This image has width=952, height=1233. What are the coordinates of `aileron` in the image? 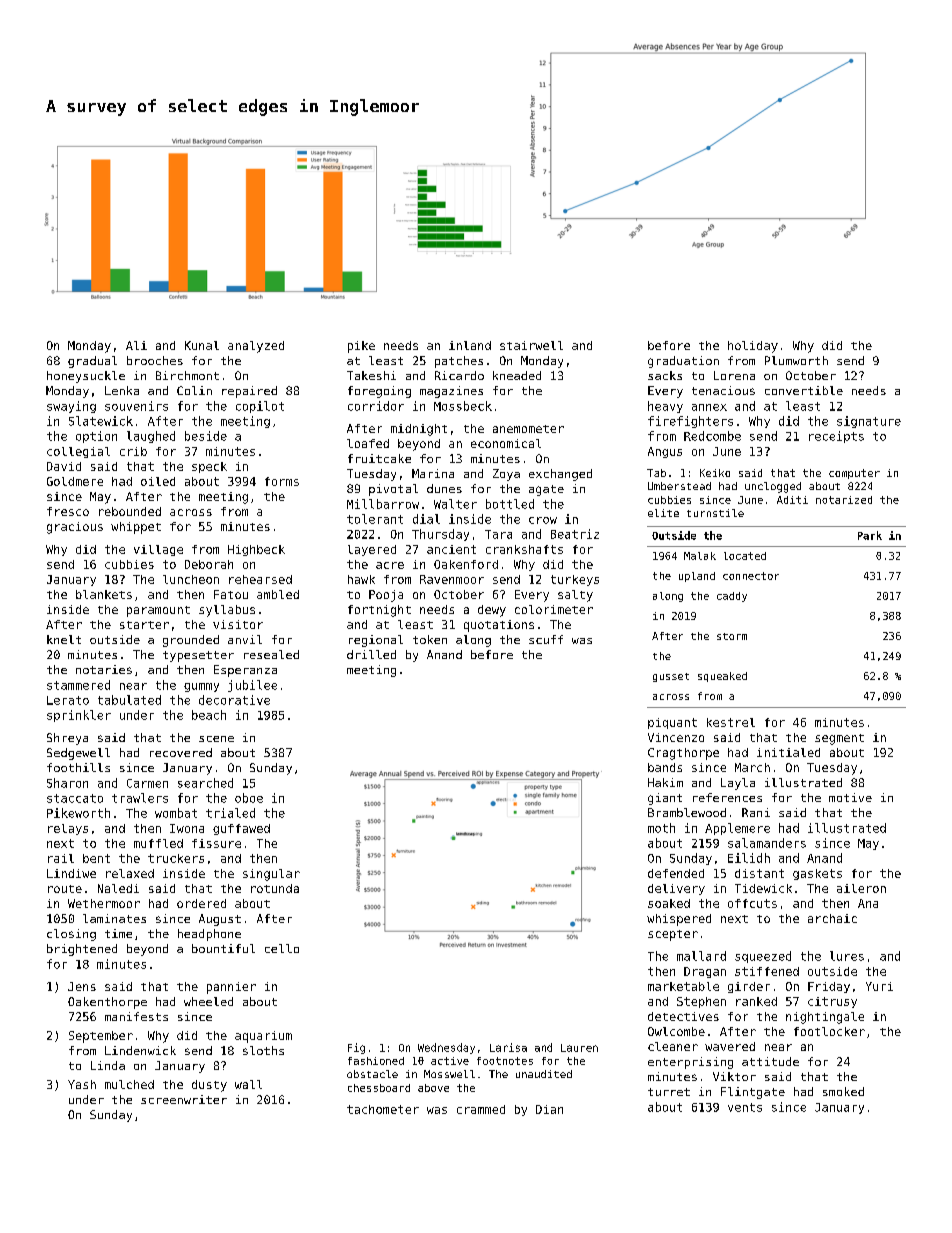 It's located at (861, 888).
